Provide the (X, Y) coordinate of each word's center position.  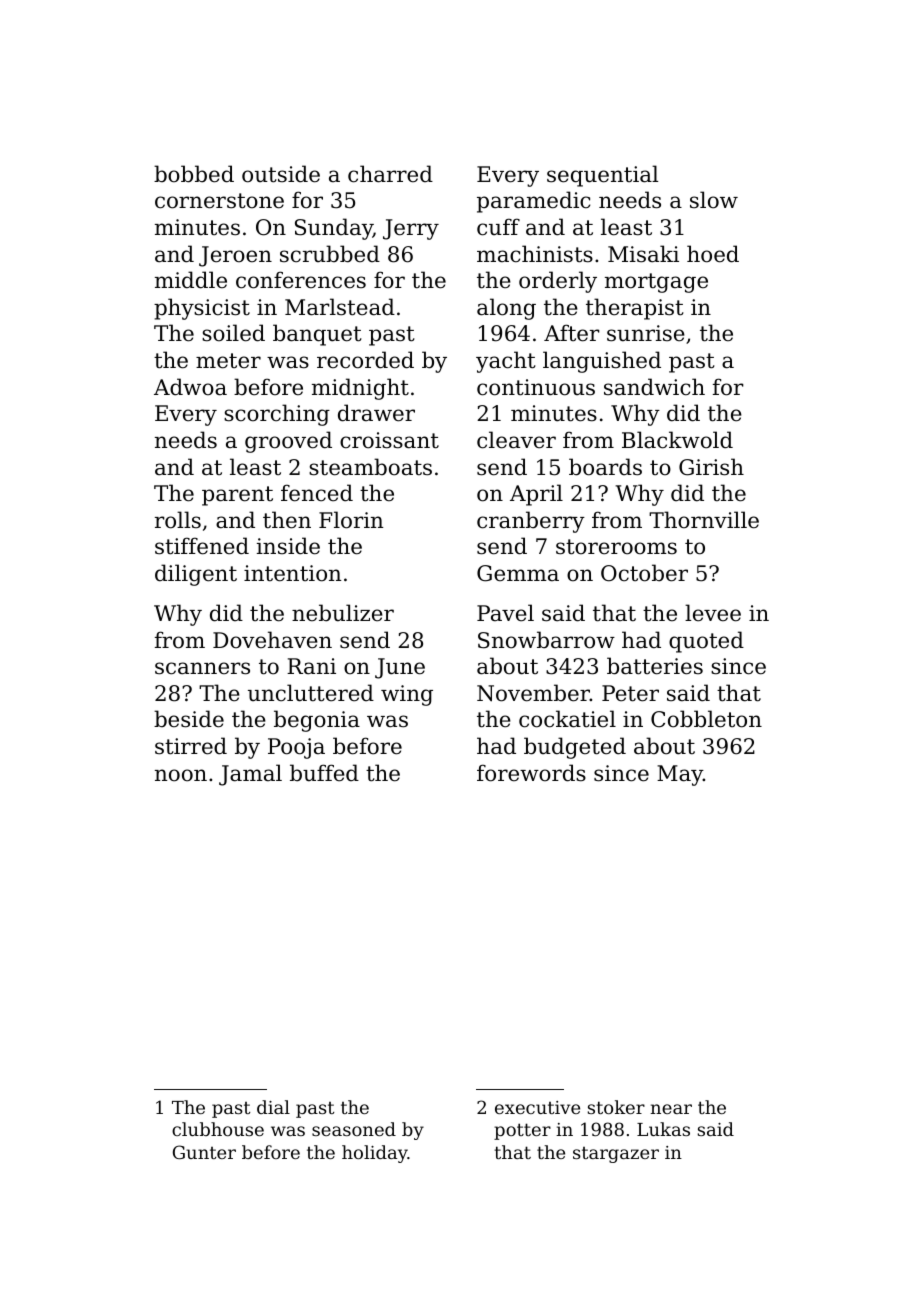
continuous (536, 387)
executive (537, 1107)
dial (273, 1107)
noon (181, 775)
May (680, 775)
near (671, 1109)
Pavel (505, 613)
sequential (602, 176)
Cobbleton (706, 719)
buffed (324, 773)
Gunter (204, 1152)
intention (292, 573)
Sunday (334, 229)
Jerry (411, 229)
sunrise (646, 333)
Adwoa (190, 387)
